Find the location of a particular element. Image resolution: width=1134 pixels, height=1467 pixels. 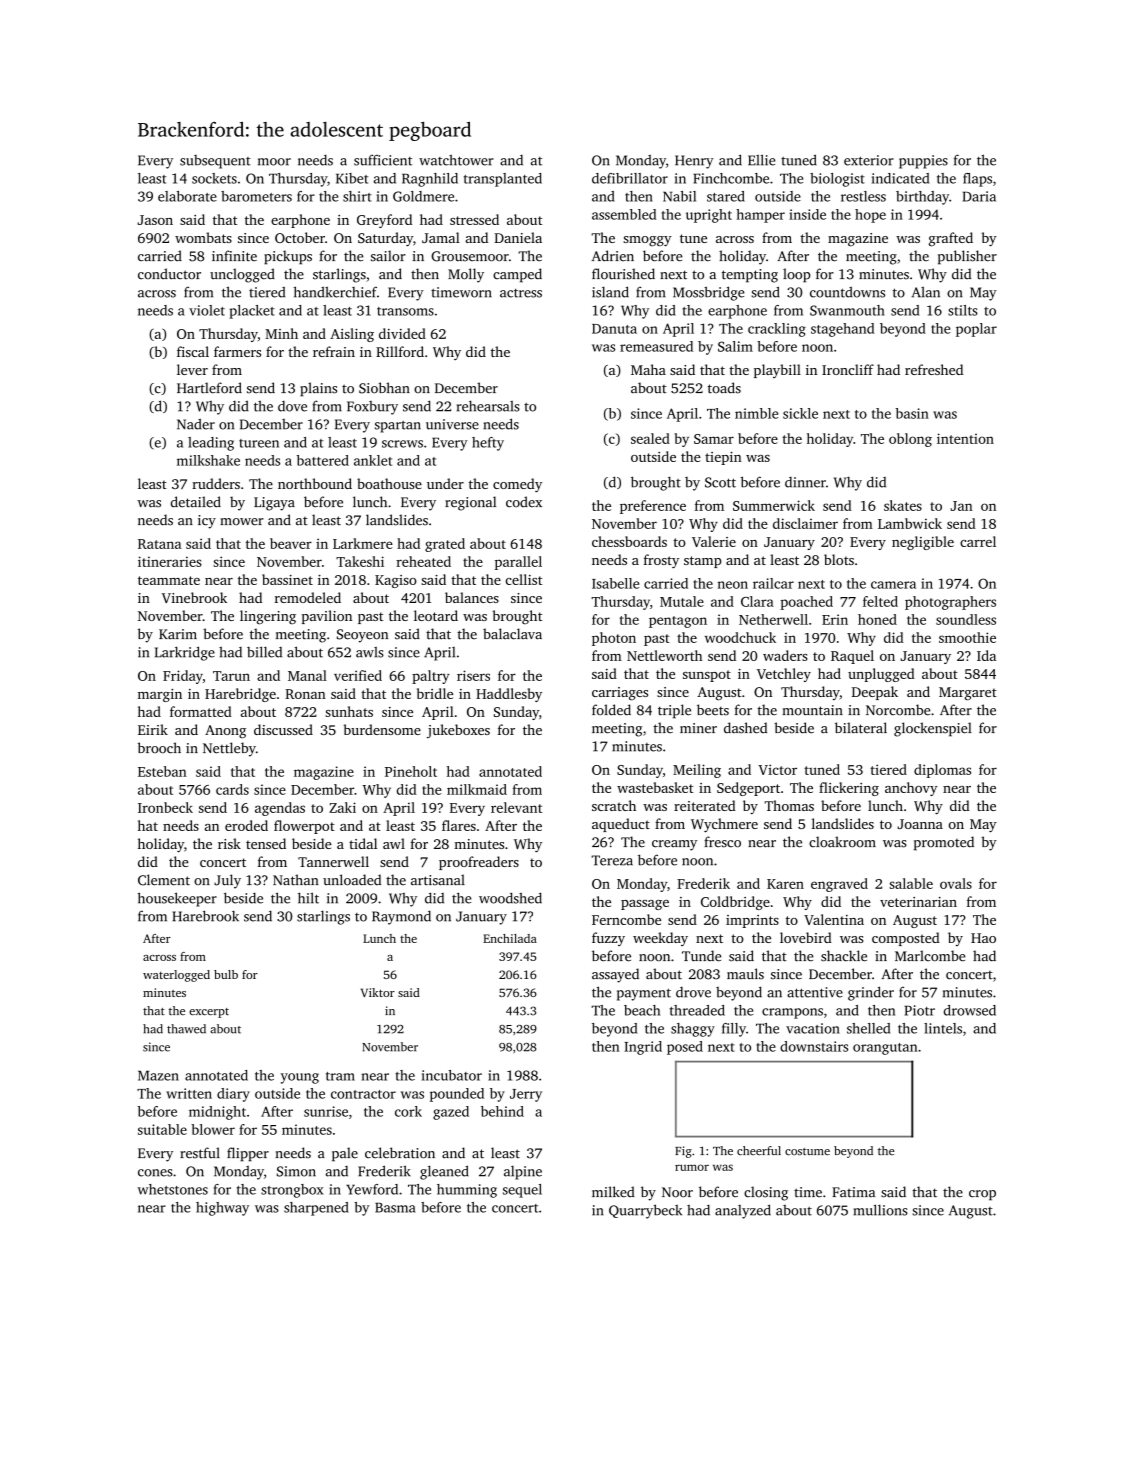

Jason is located at coordinates (155, 220).
